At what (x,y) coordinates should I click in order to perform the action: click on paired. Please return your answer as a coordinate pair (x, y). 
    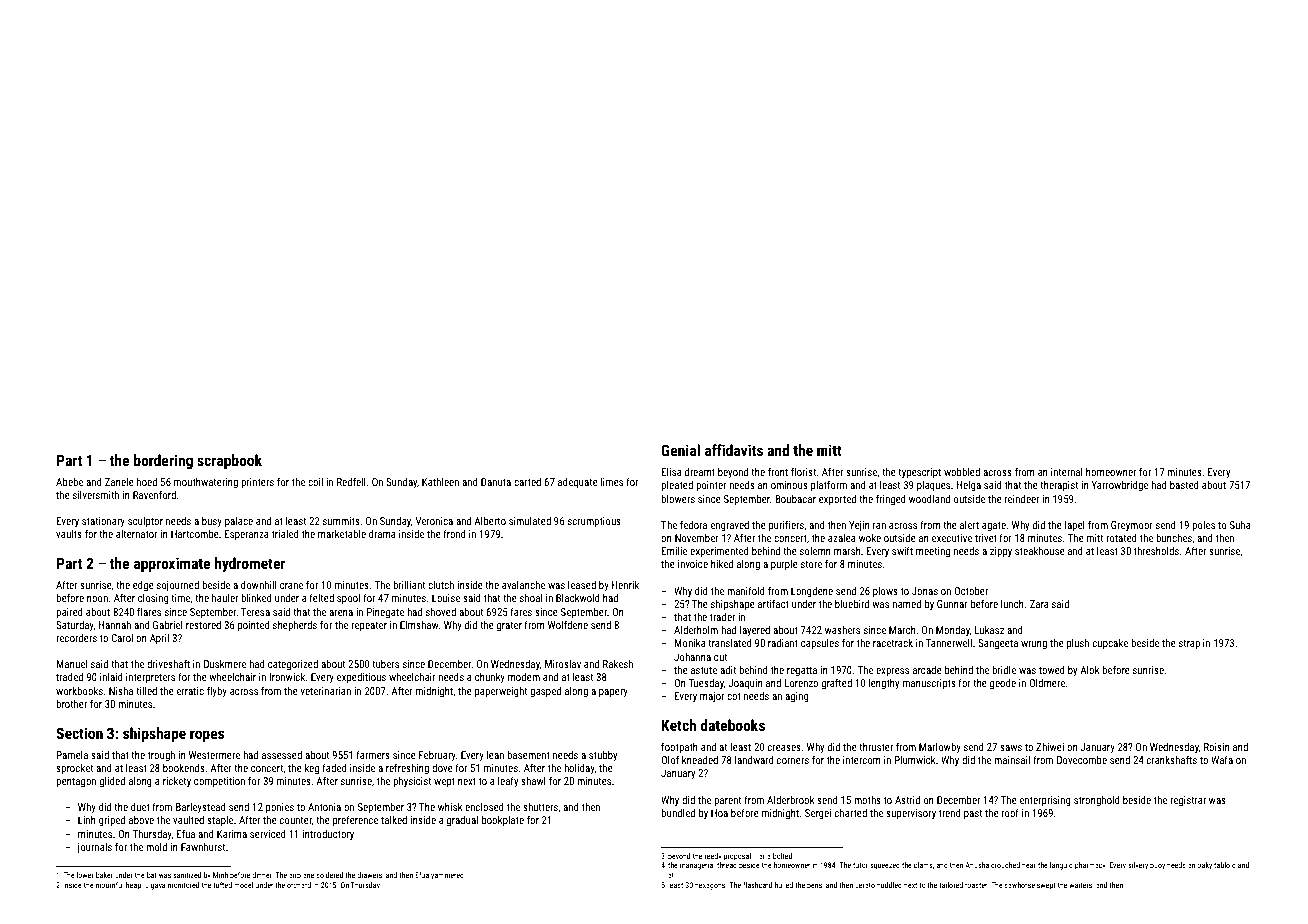
    Looking at the image, I should click on (69, 613).
